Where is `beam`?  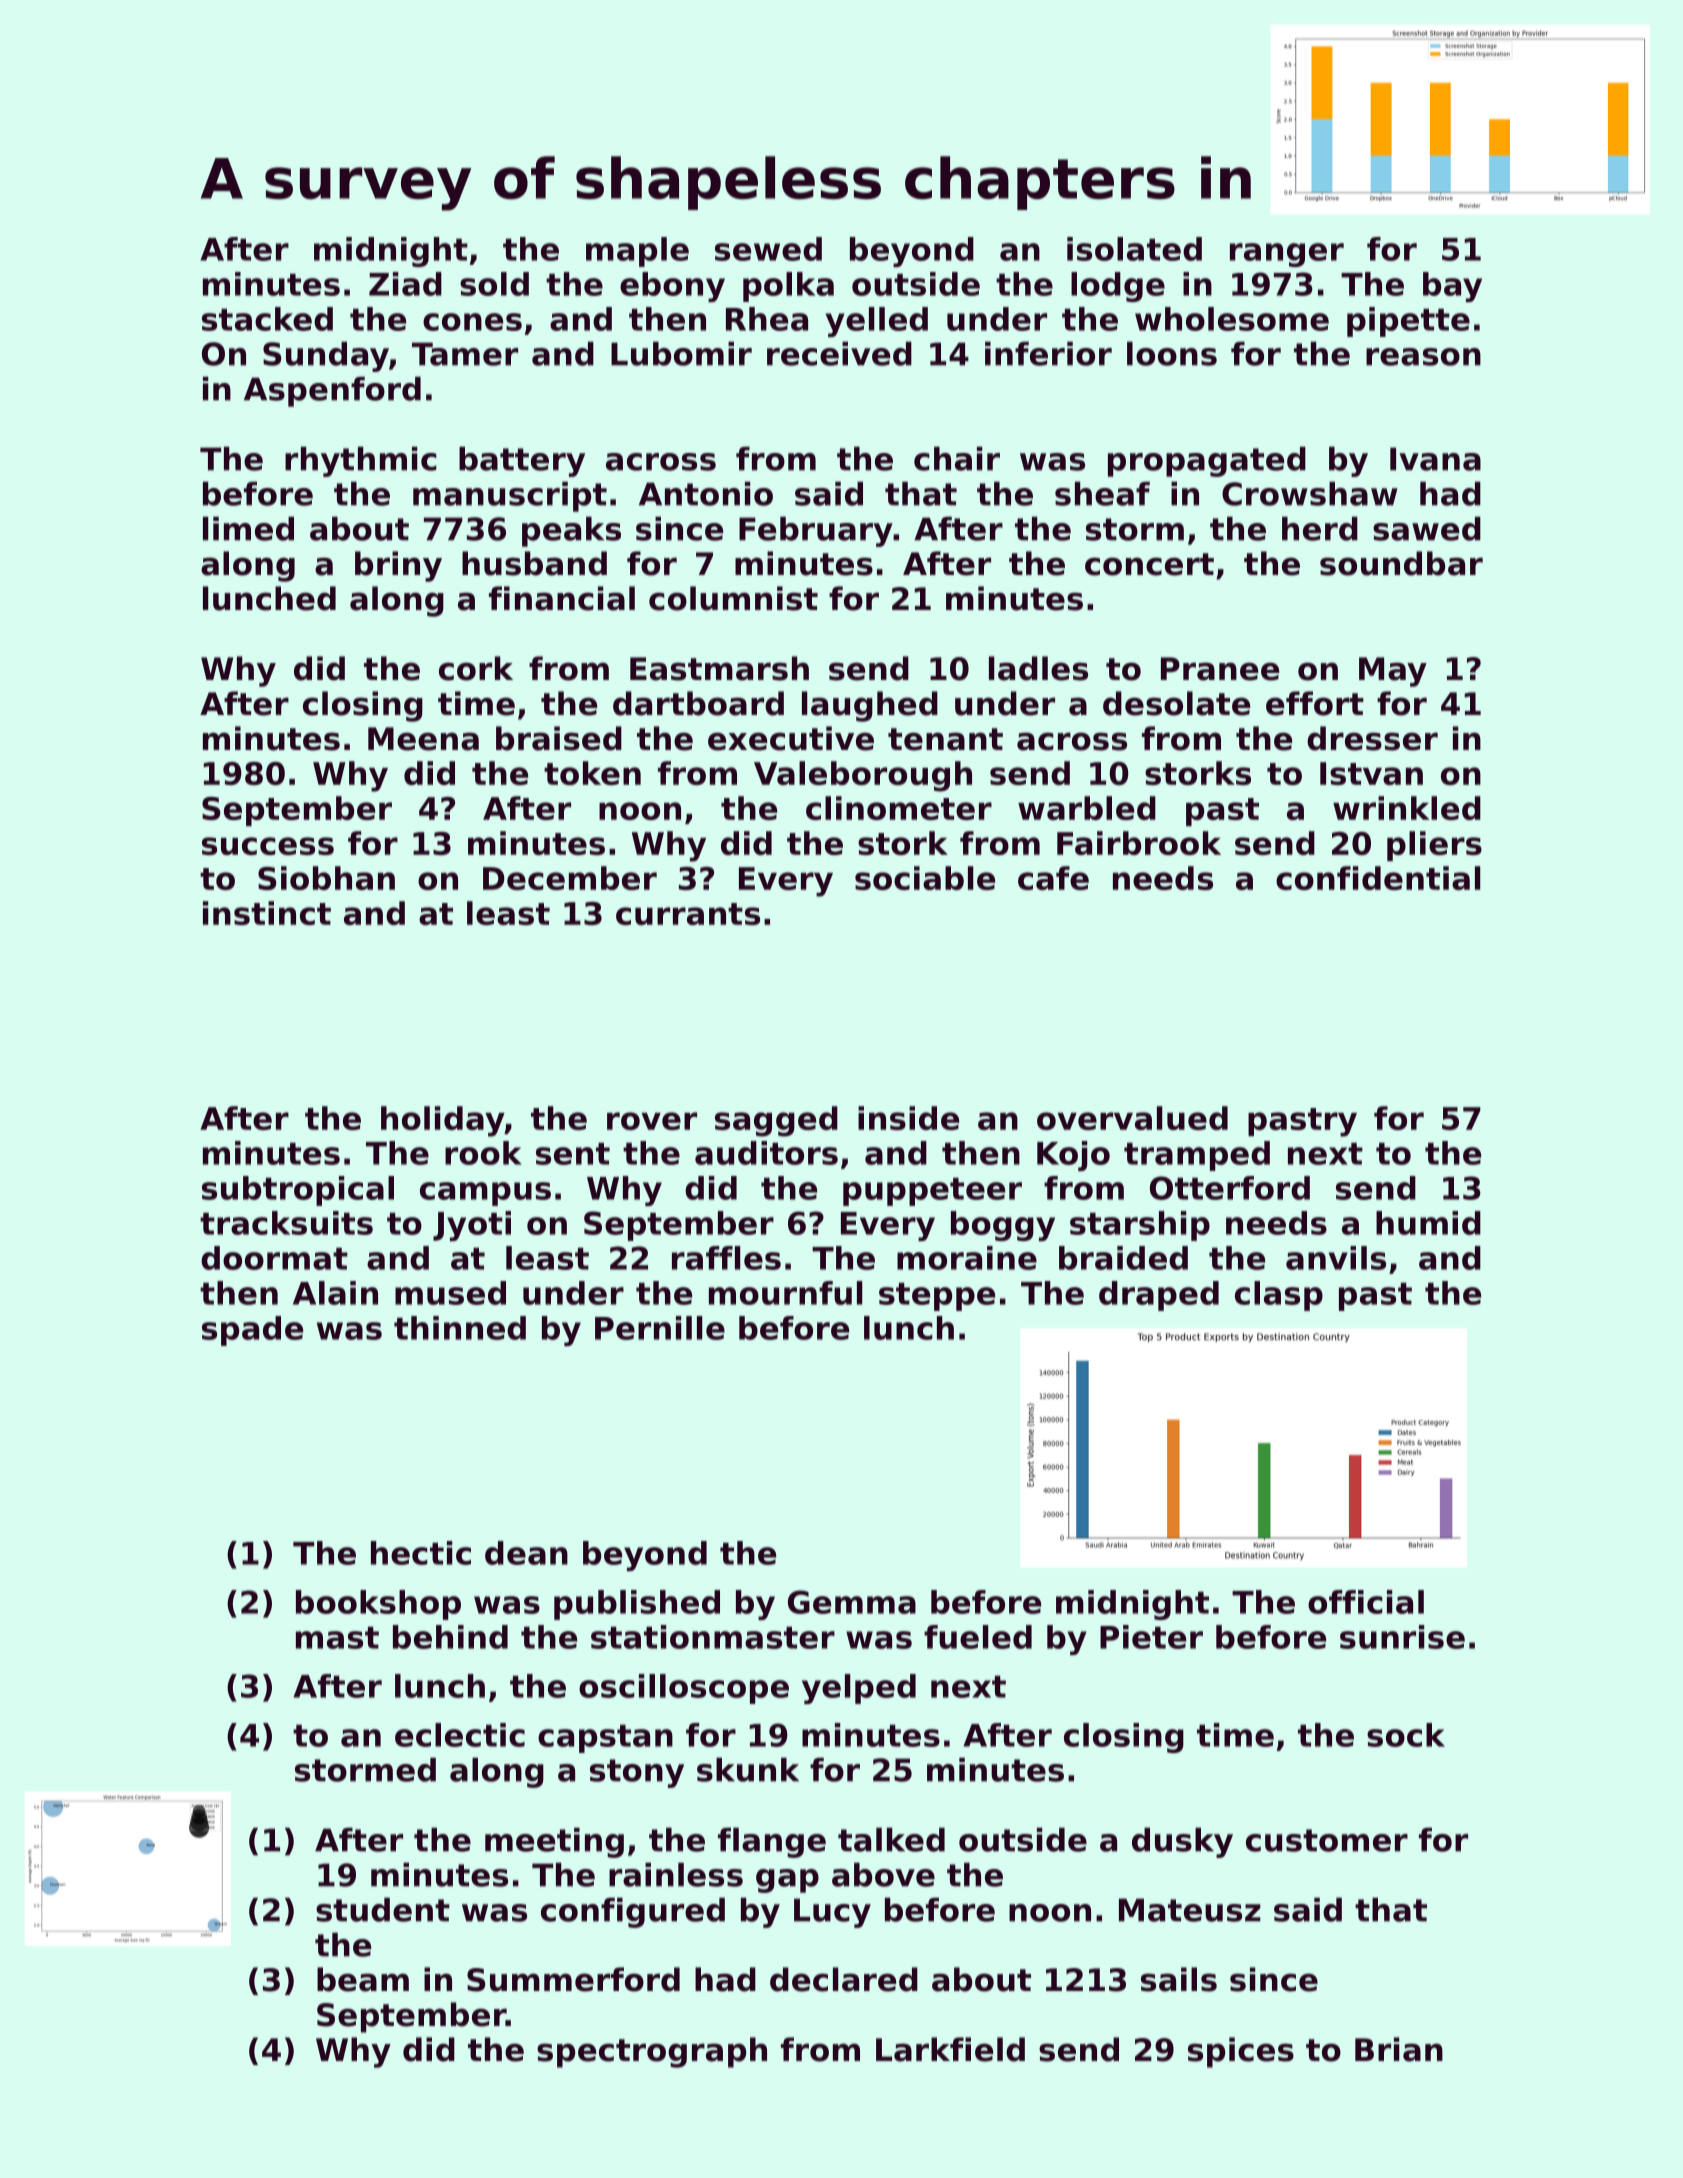 beam is located at coordinates (363, 1979).
